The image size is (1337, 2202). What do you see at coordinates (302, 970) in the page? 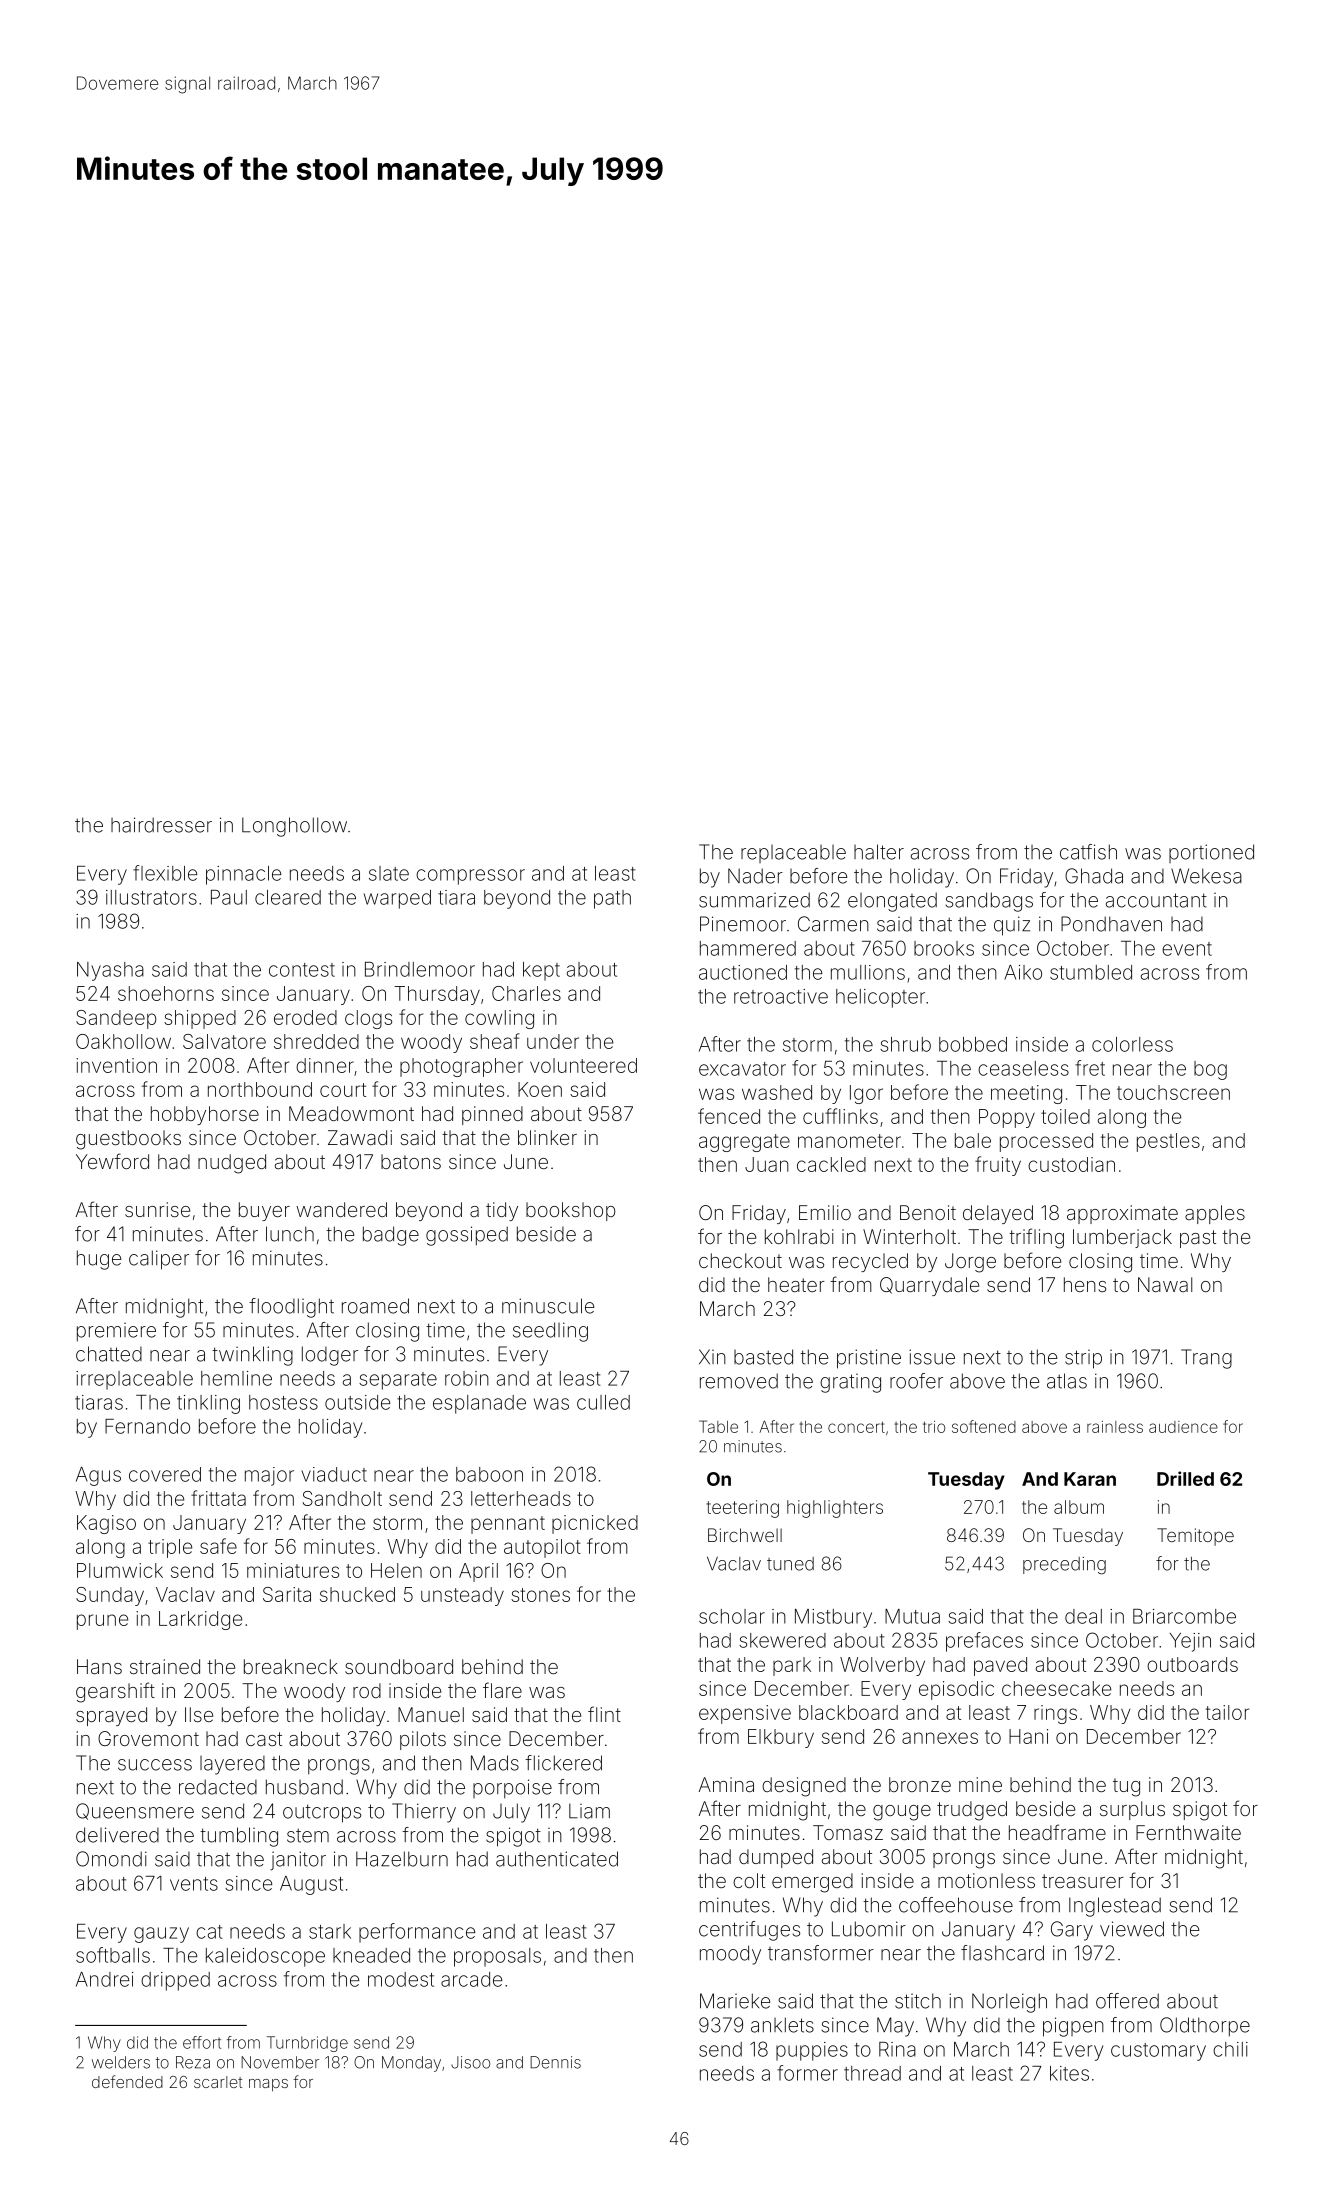
I see `contest` at bounding box center [302, 970].
